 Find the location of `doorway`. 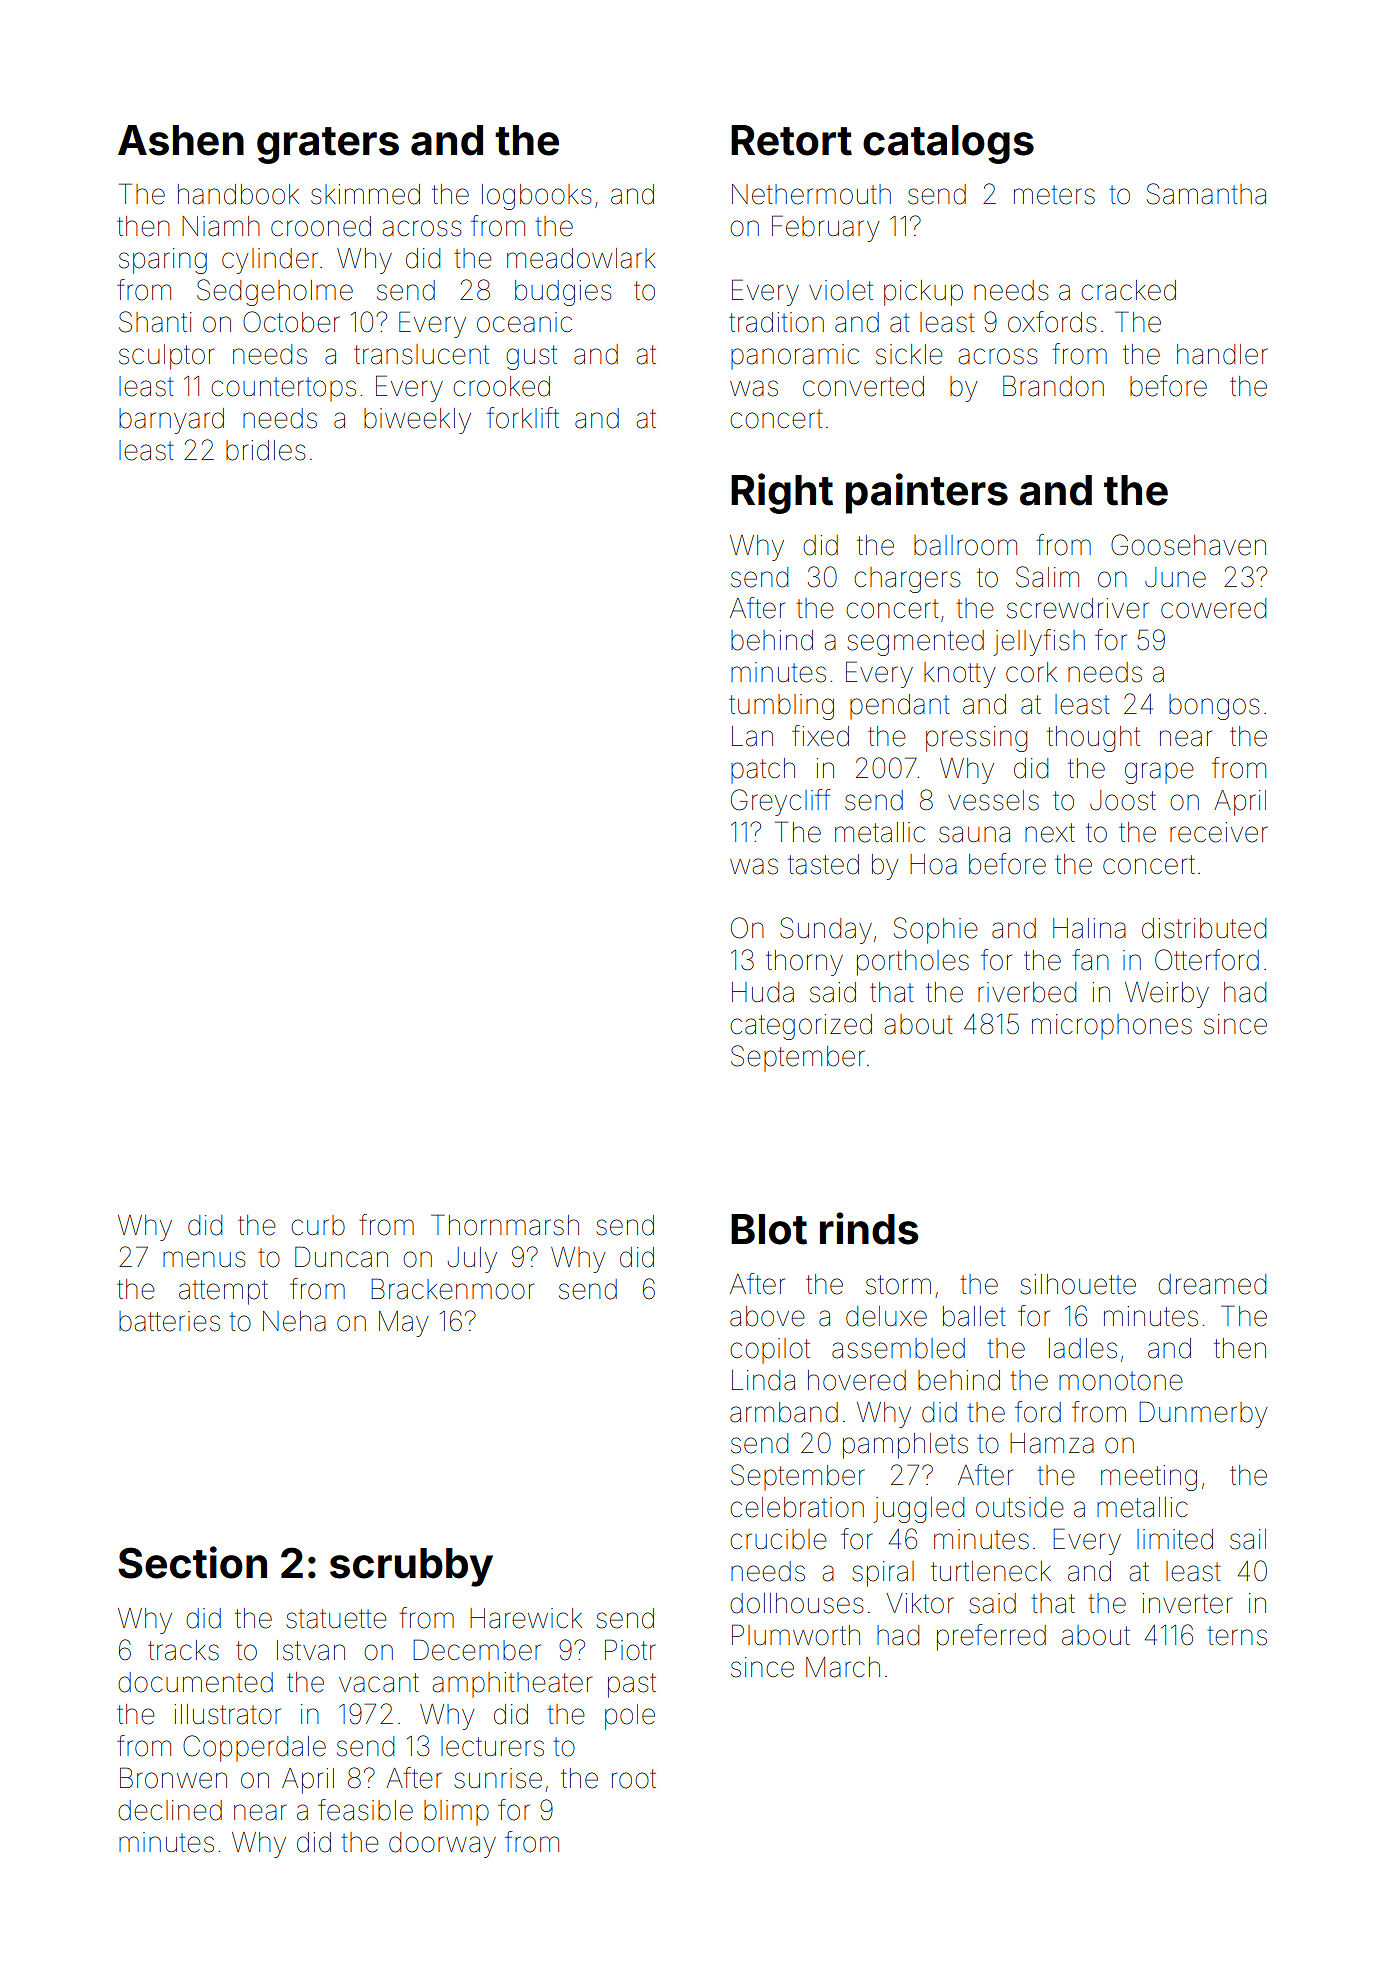

doorway is located at coordinates (442, 1845).
